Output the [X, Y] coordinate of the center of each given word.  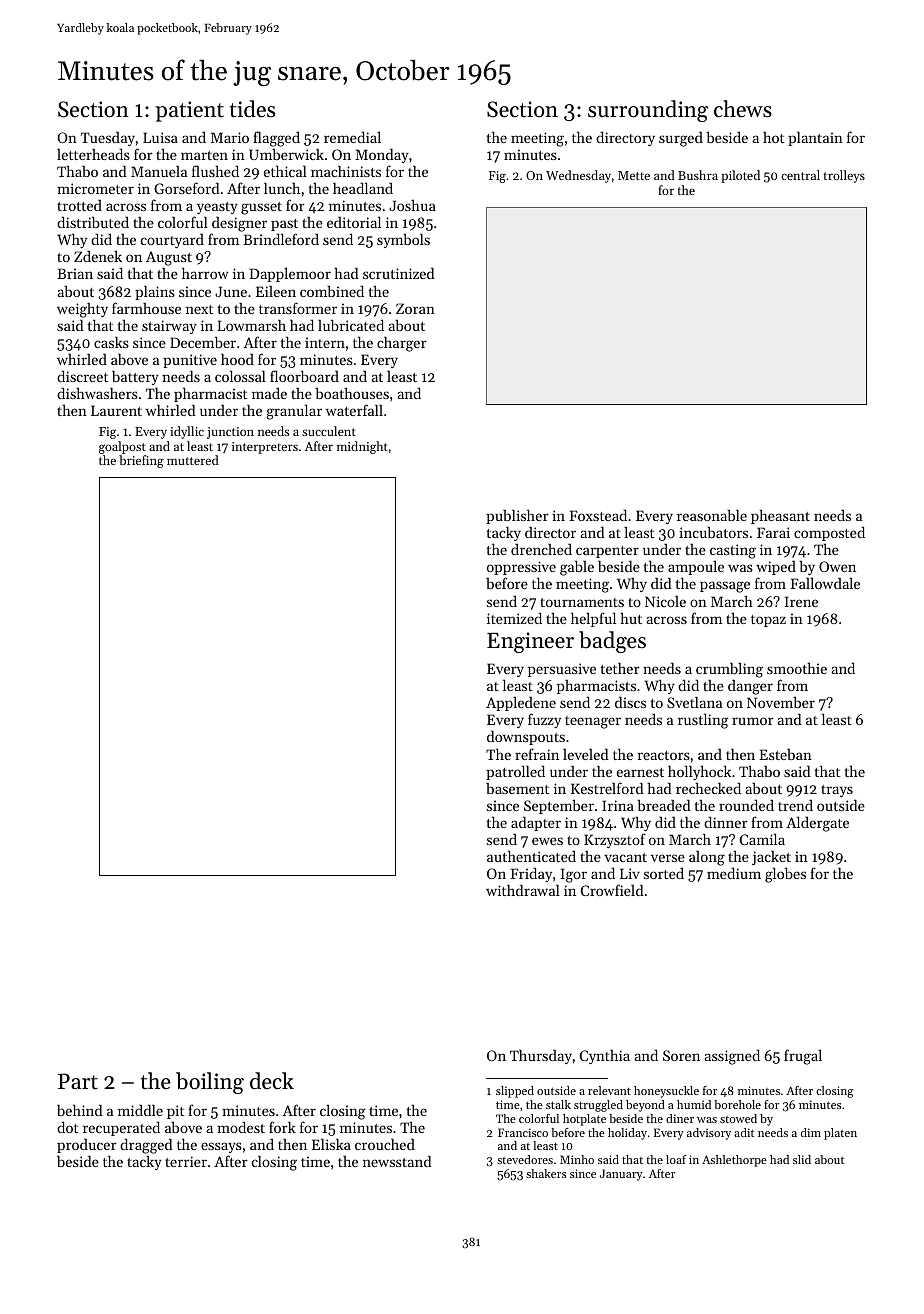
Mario [230, 137]
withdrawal [523, 890]
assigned [732, 1057]
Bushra [698, 175]
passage [725, 587]
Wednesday [578, 176]
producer [87, 1145]
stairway [169, 327]
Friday [531, 874]
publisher [517, 516]
